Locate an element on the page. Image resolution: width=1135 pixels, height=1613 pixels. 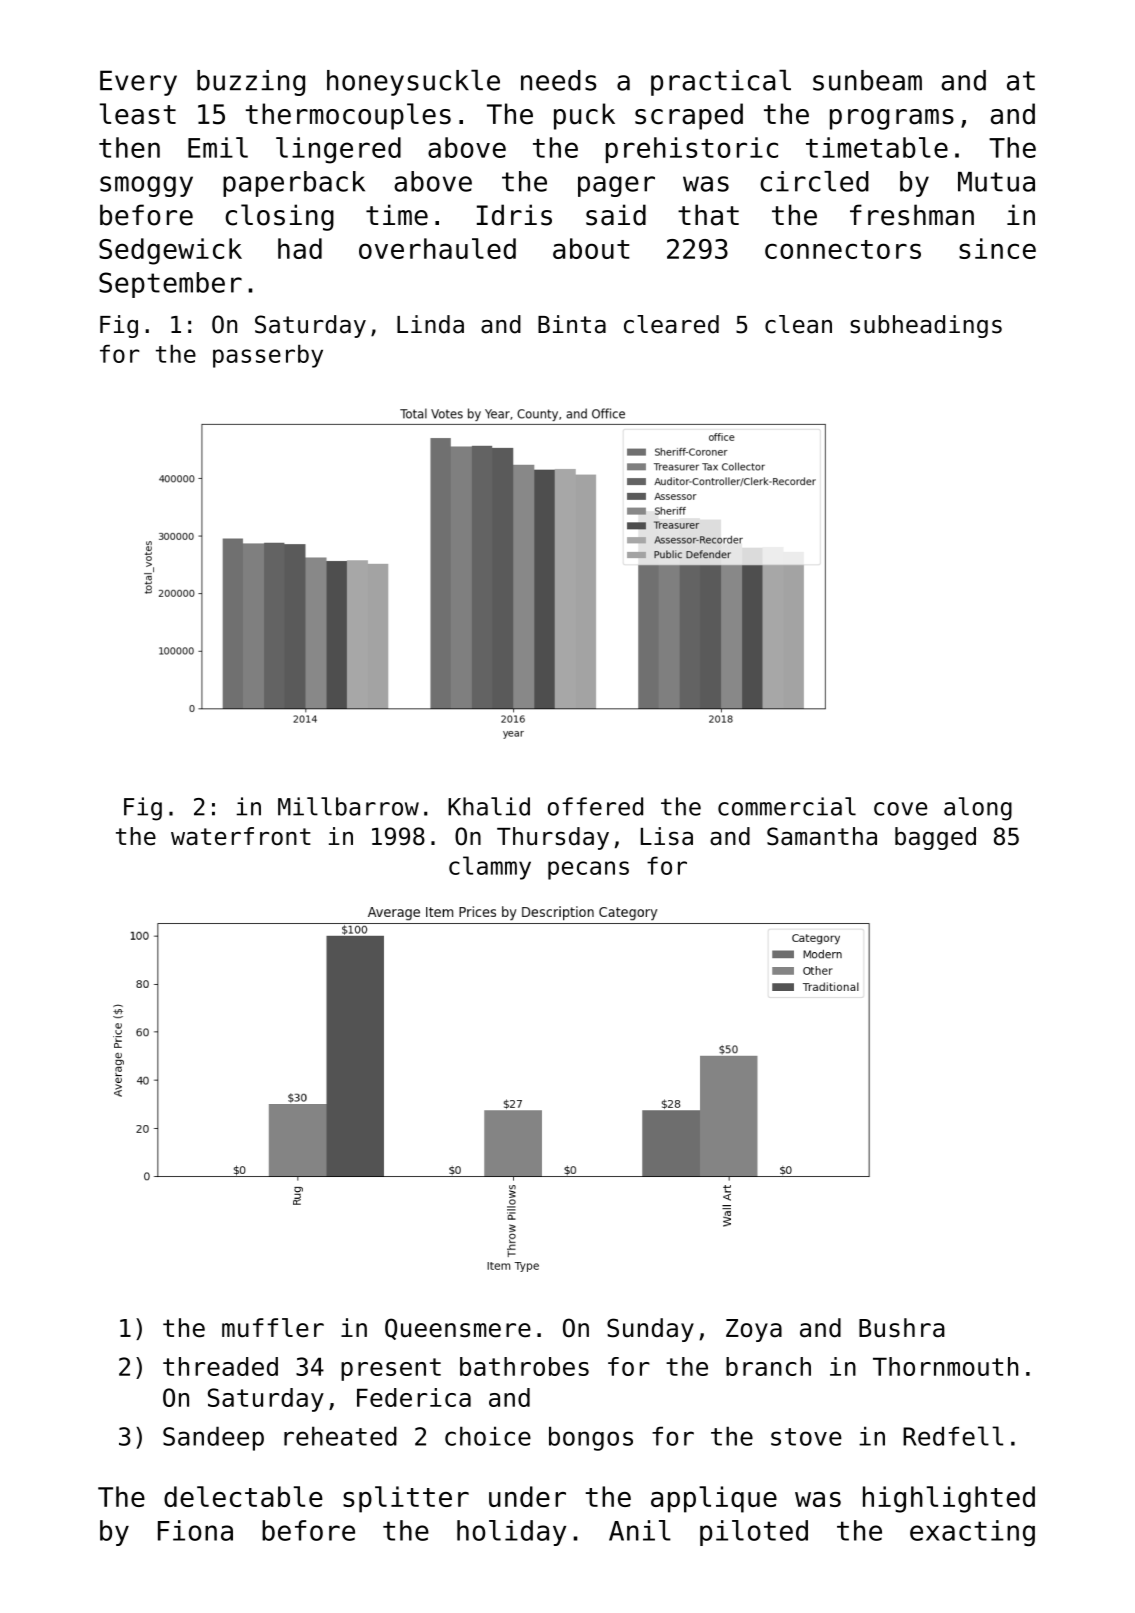
needs is located at coordinates (558, 80).
